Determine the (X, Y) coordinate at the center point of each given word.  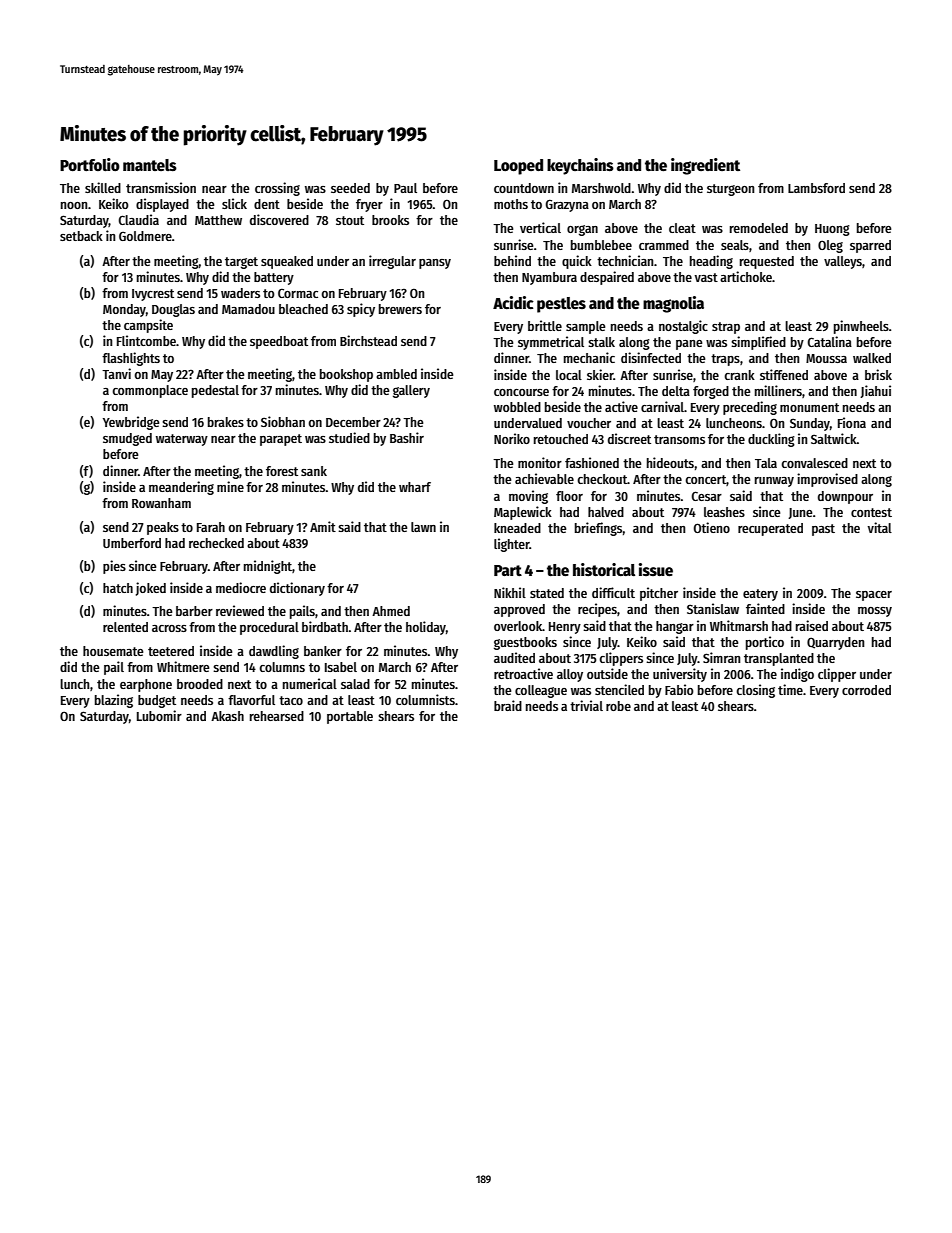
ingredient (705, 166)
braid (508, 705)
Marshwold (601, 188)
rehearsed (277, 716)
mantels (150, 165)
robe (618, 706)
